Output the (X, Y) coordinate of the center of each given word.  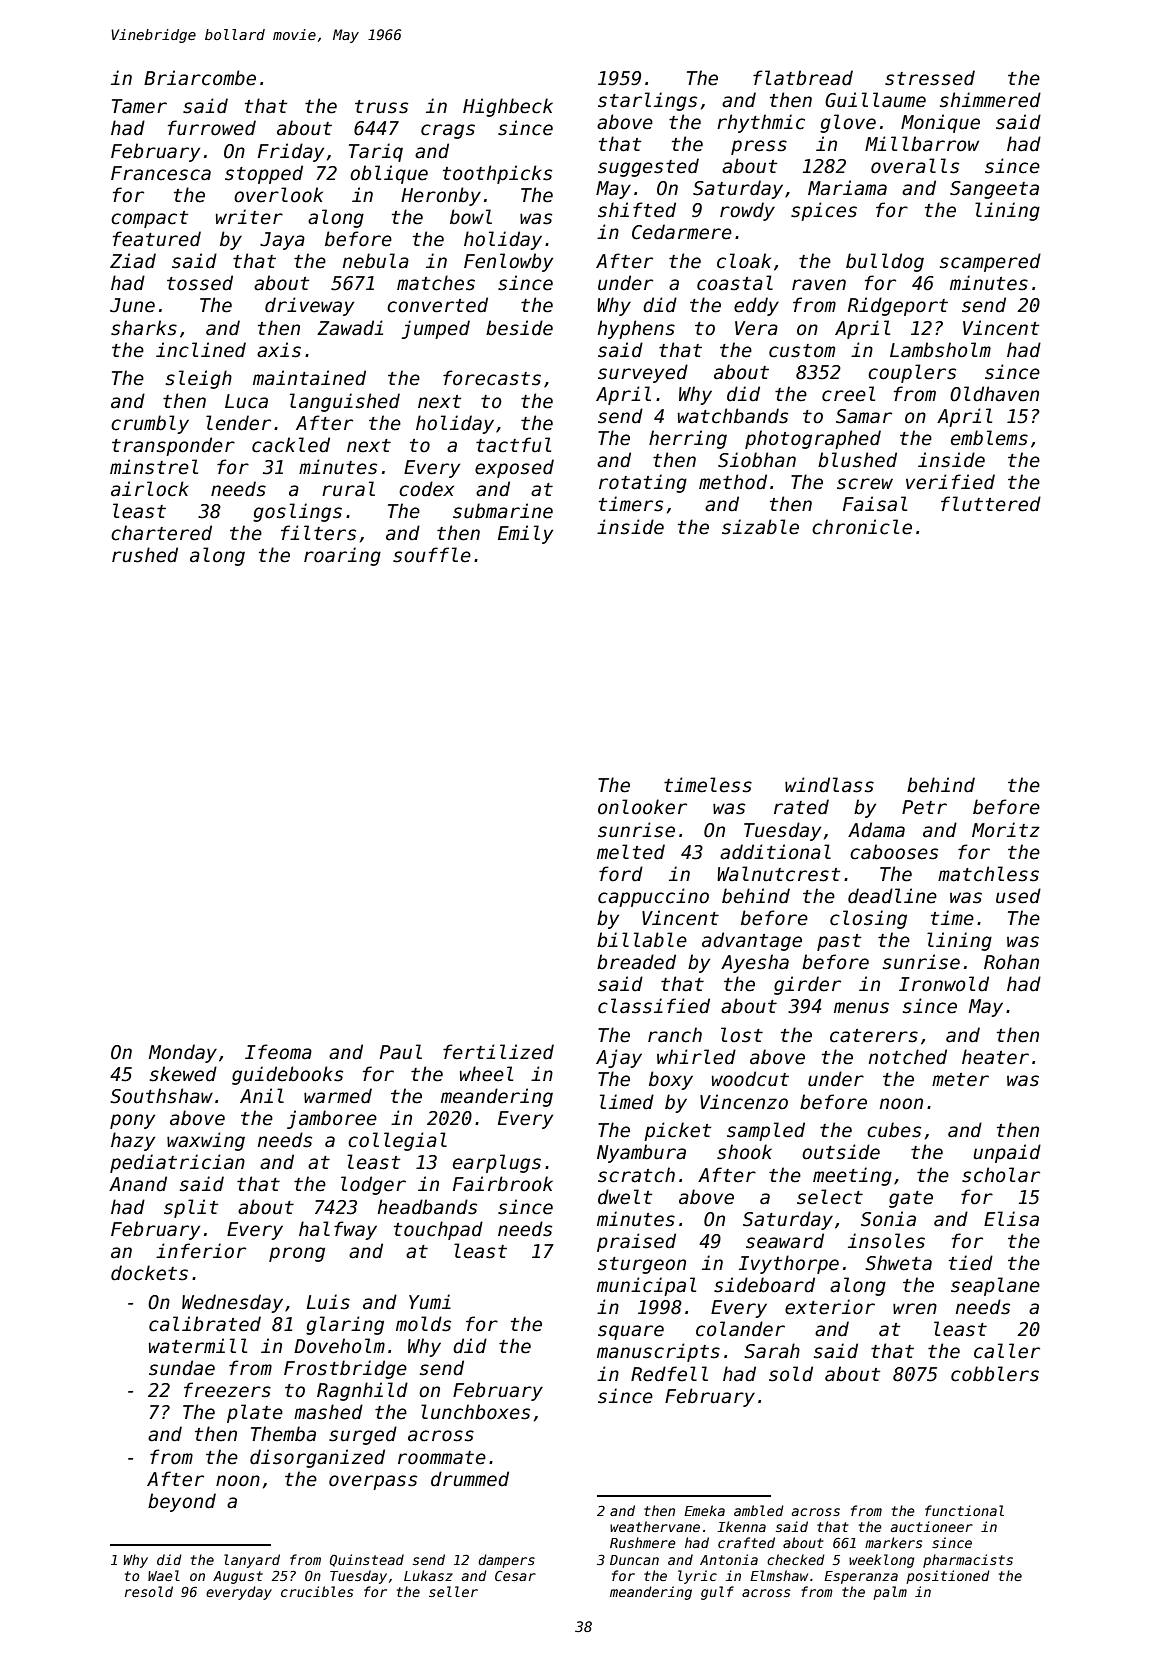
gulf (717, 1593)
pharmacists (968, 1561)
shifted (637, 210)
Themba (283, 1434)
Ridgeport (898, 306)
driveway (309, 306)
